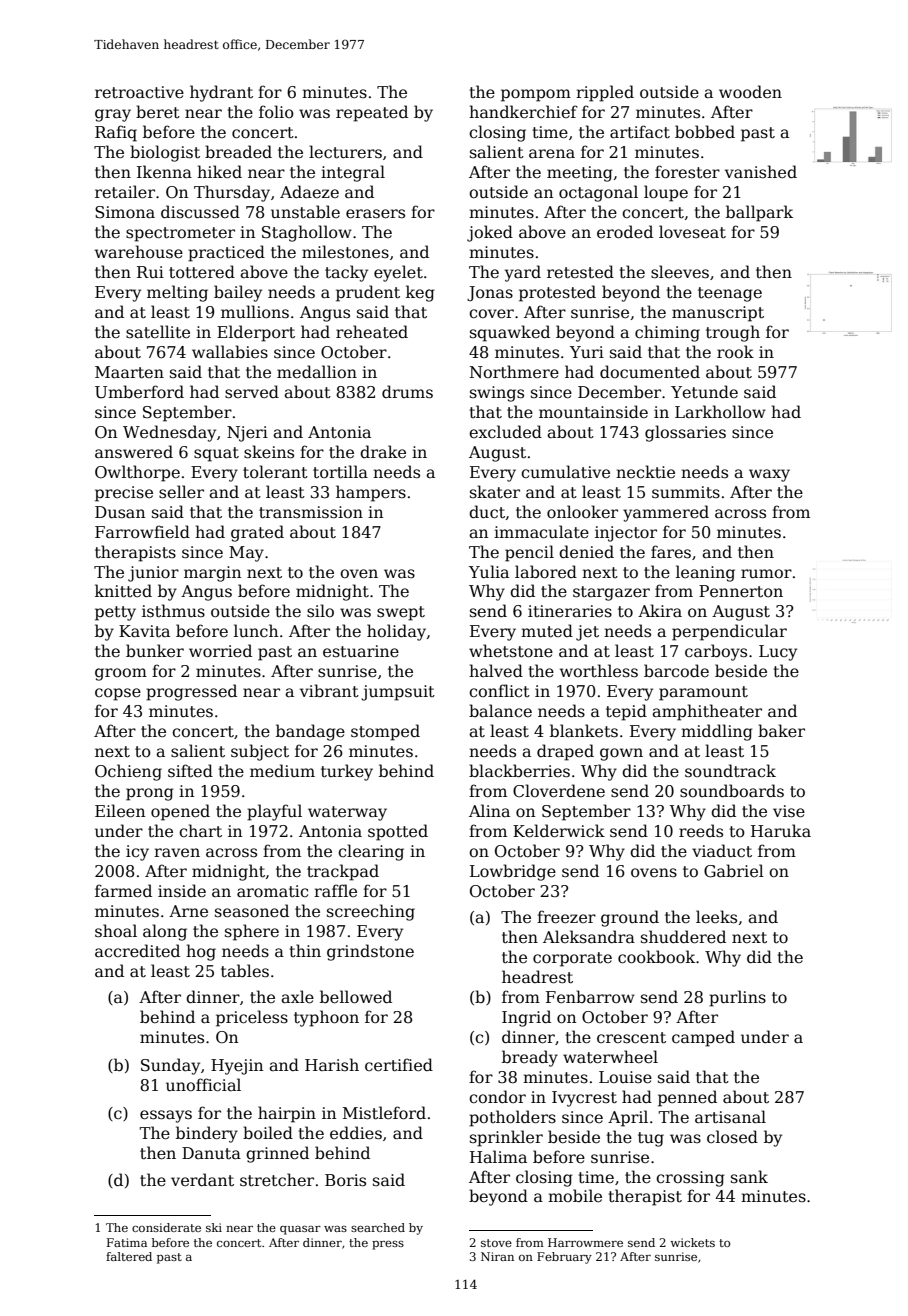  What do you see at coordinates (750, 92) in the page?
I see `wooden` at bounding box center [750, 92].
